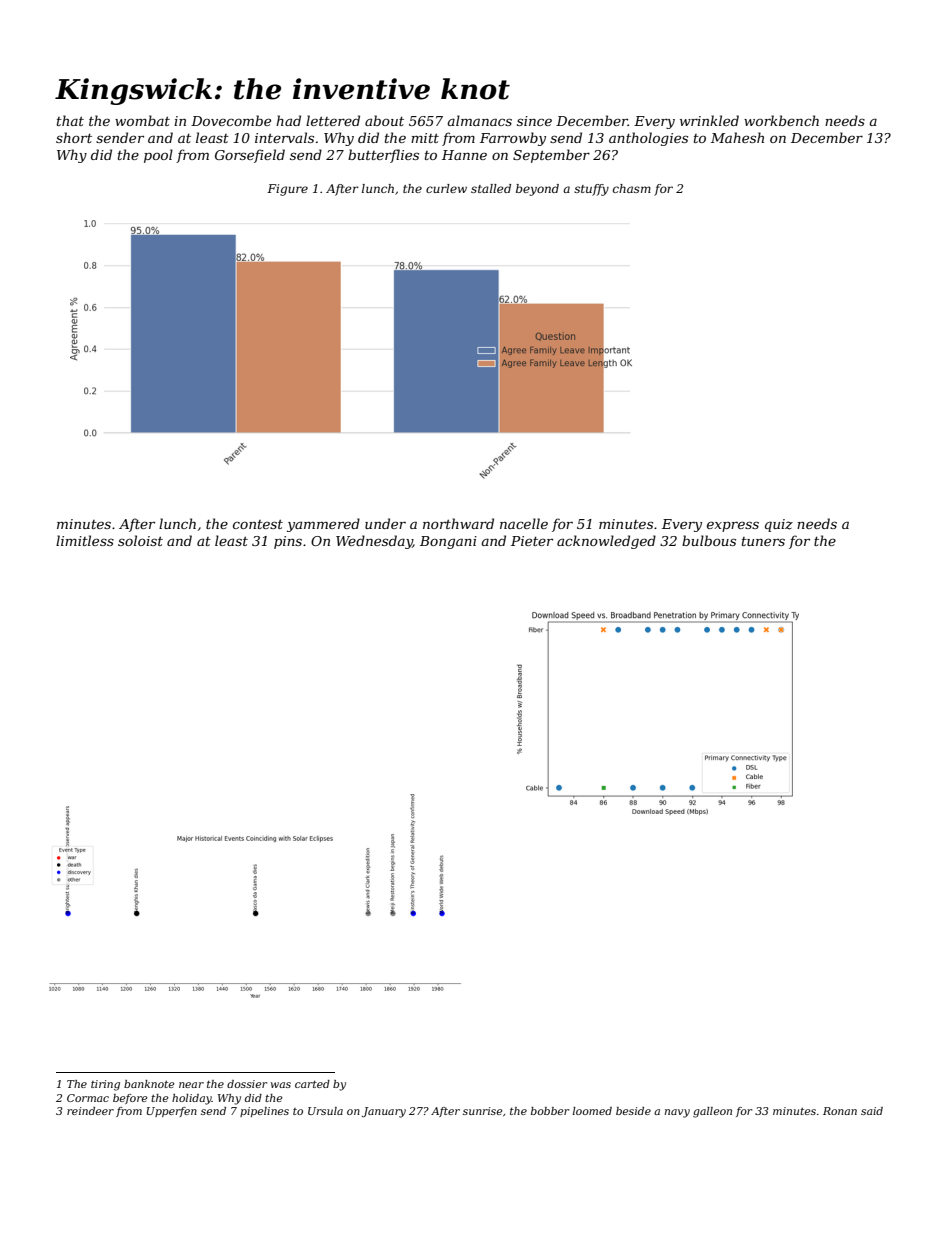 The image size is (952, 1233). I want to click on quiz, so click(779, 525).
